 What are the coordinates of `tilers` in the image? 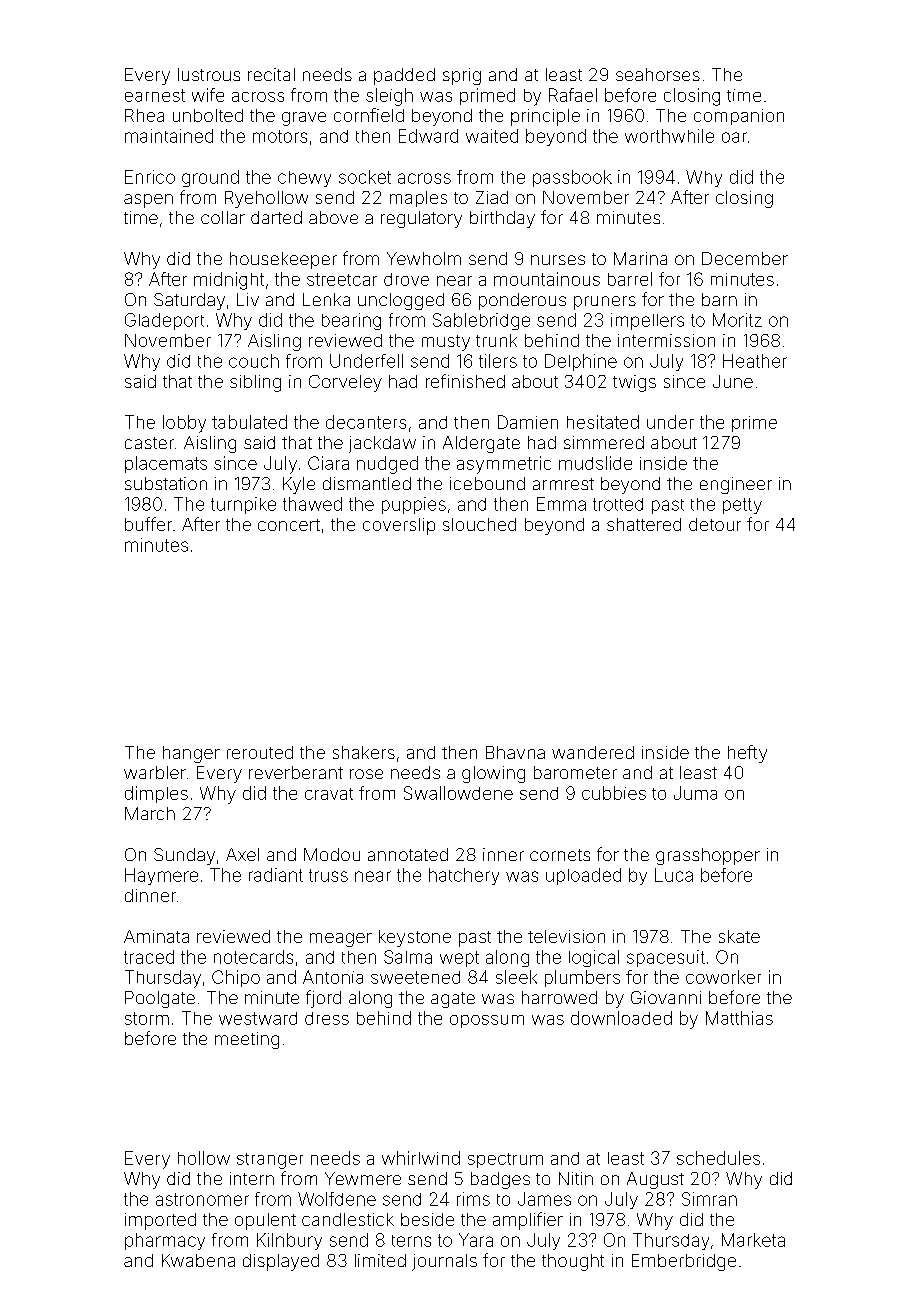 It's located at (498, 361).
